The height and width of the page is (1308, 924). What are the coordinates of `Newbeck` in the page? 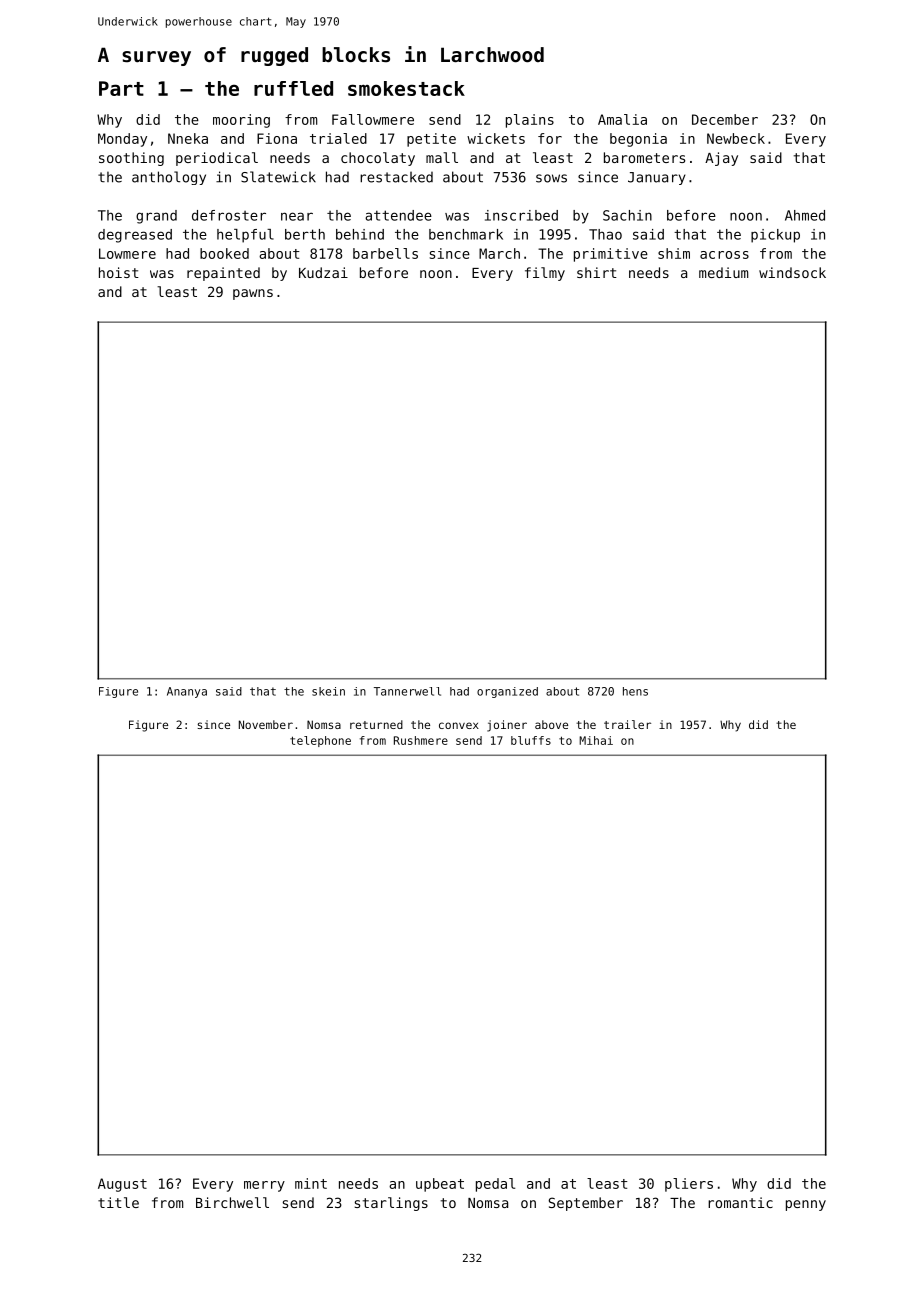 It's located at (736, 138).
